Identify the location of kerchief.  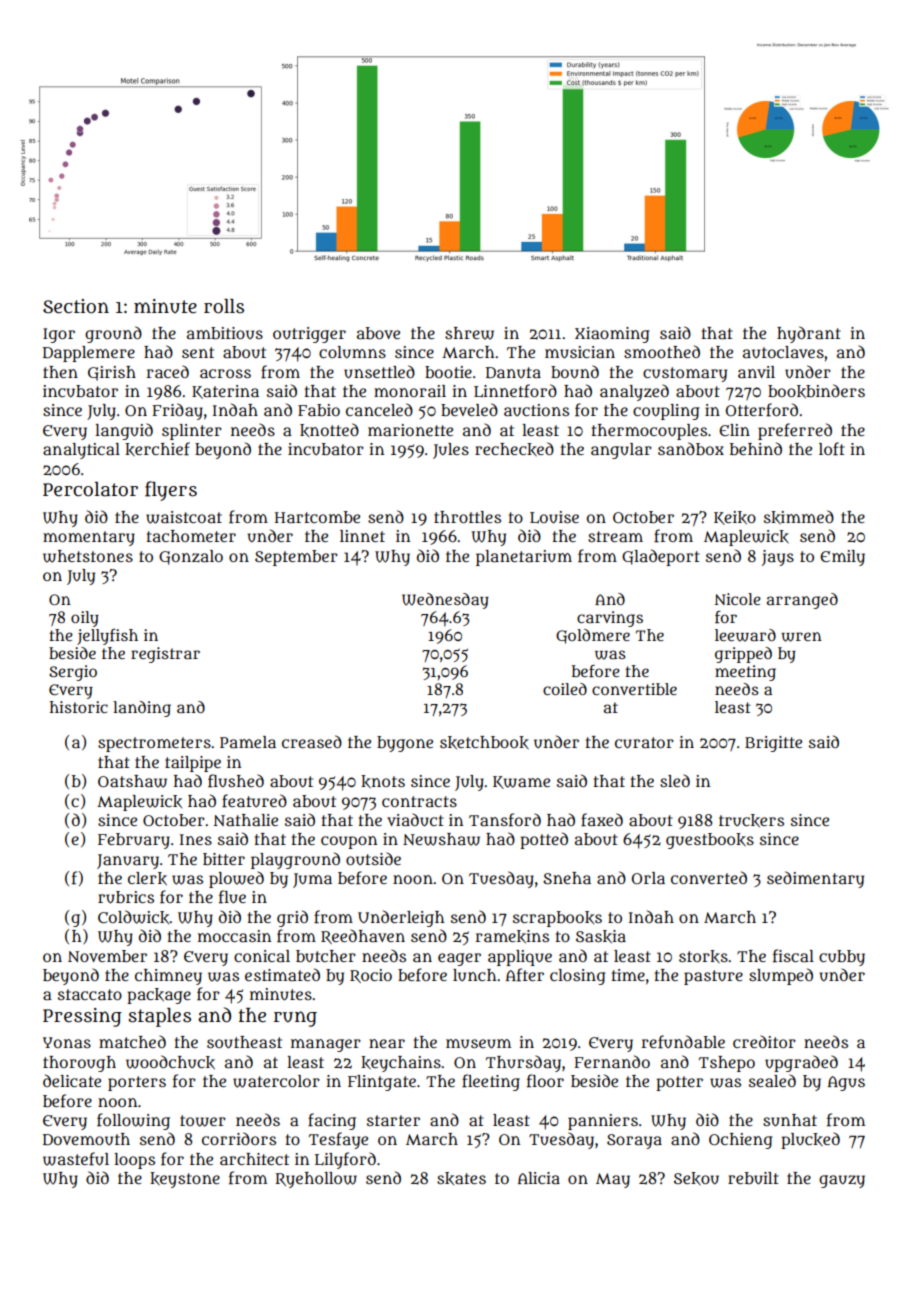
(157, 449).
